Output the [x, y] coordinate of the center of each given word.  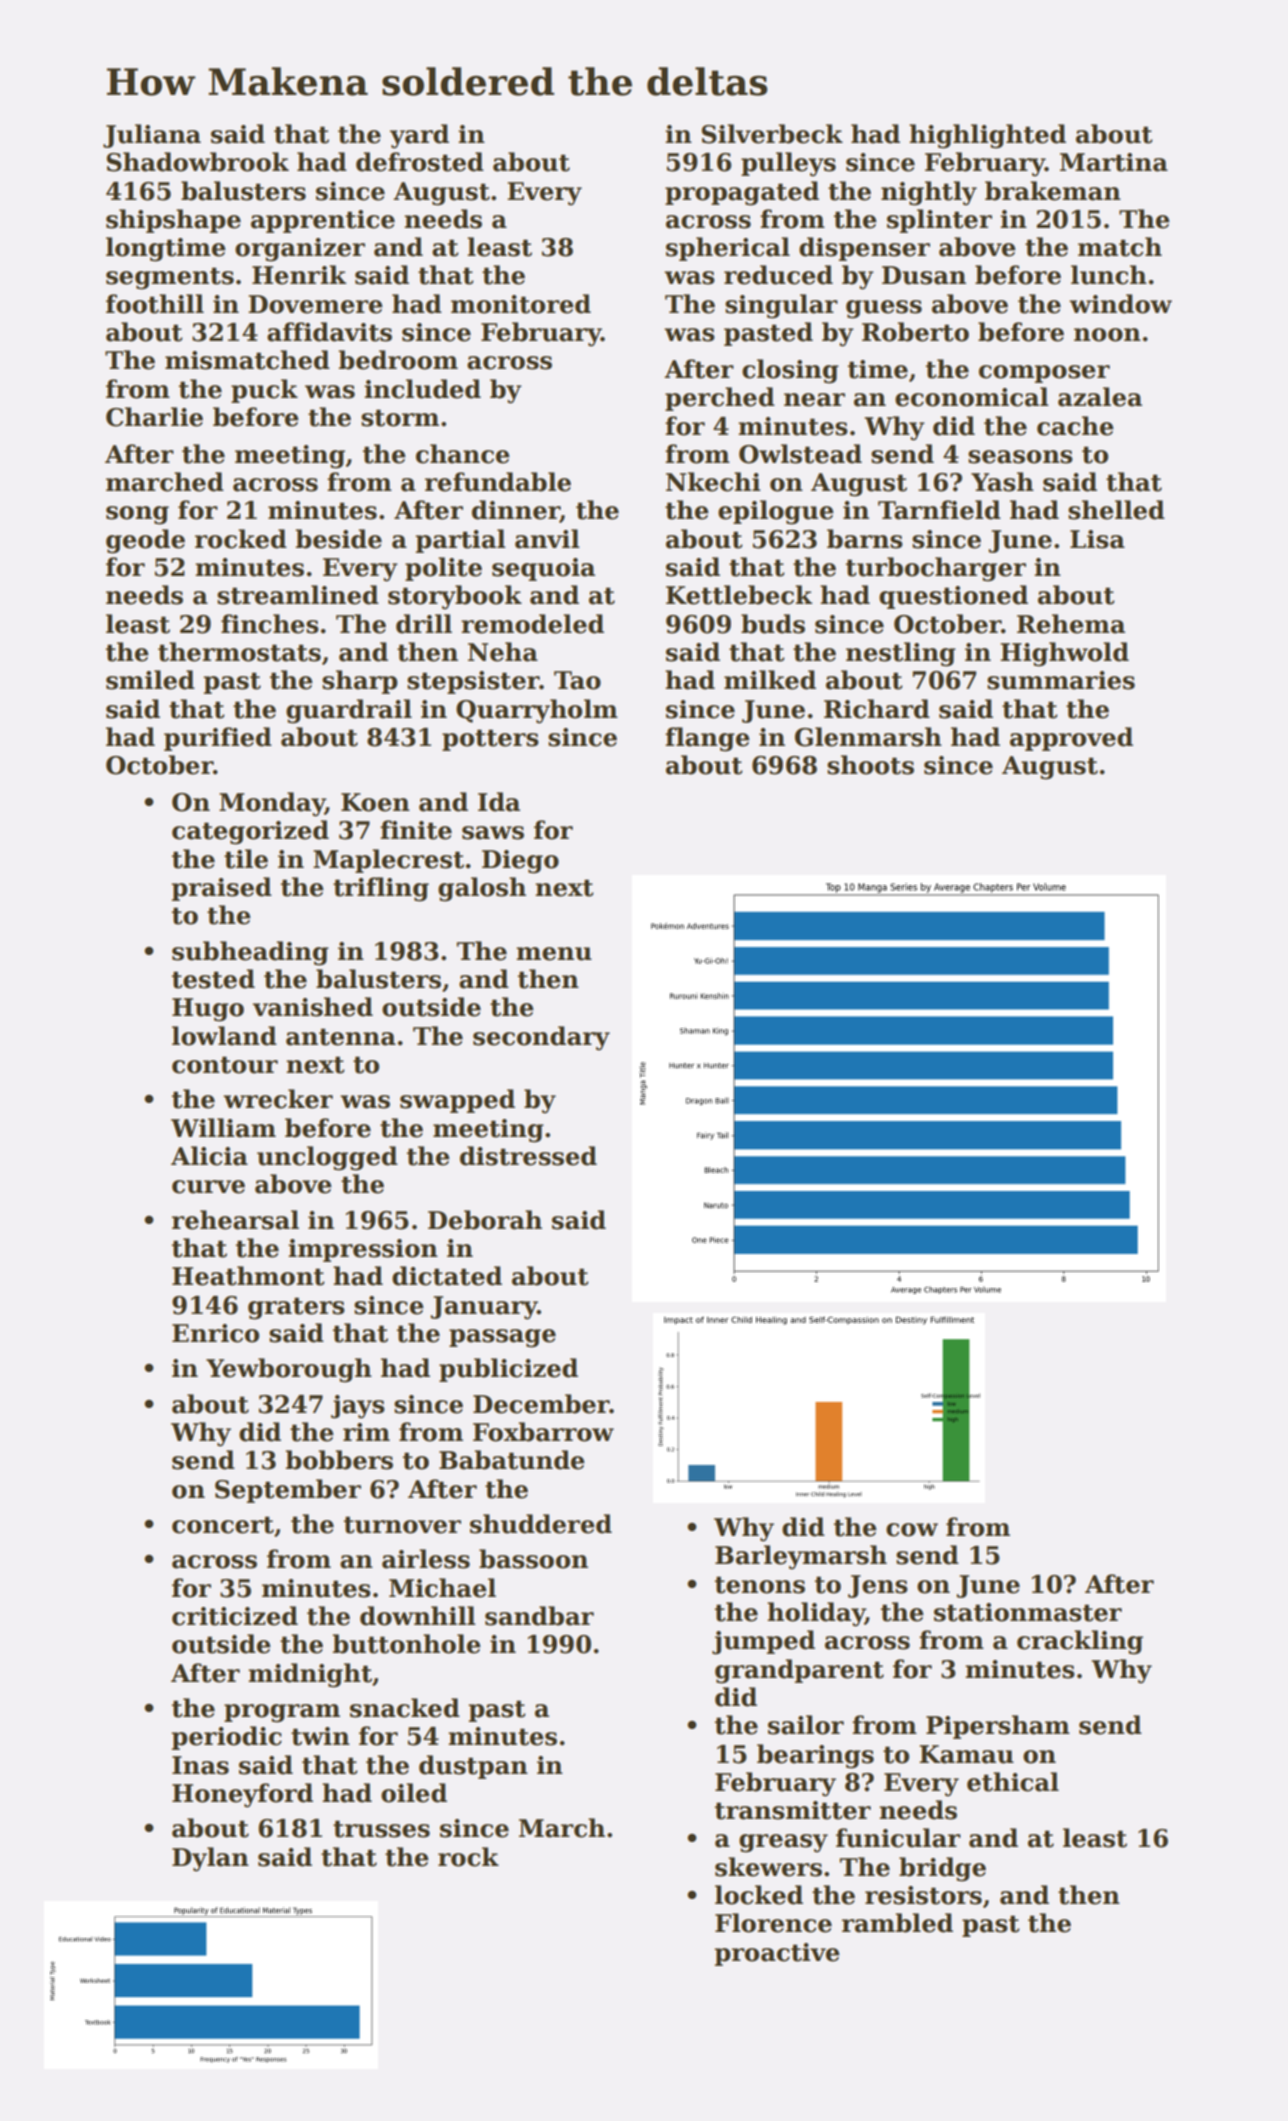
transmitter [793, 1810]
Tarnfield [939, 510]
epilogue [776, 512]
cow [912, 1530]
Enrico [215, 1333]
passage [502, 1338]
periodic [227, 1738]
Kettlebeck [739, 595]
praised [222, 889]
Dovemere [315, 304]
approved [1071, 739]
